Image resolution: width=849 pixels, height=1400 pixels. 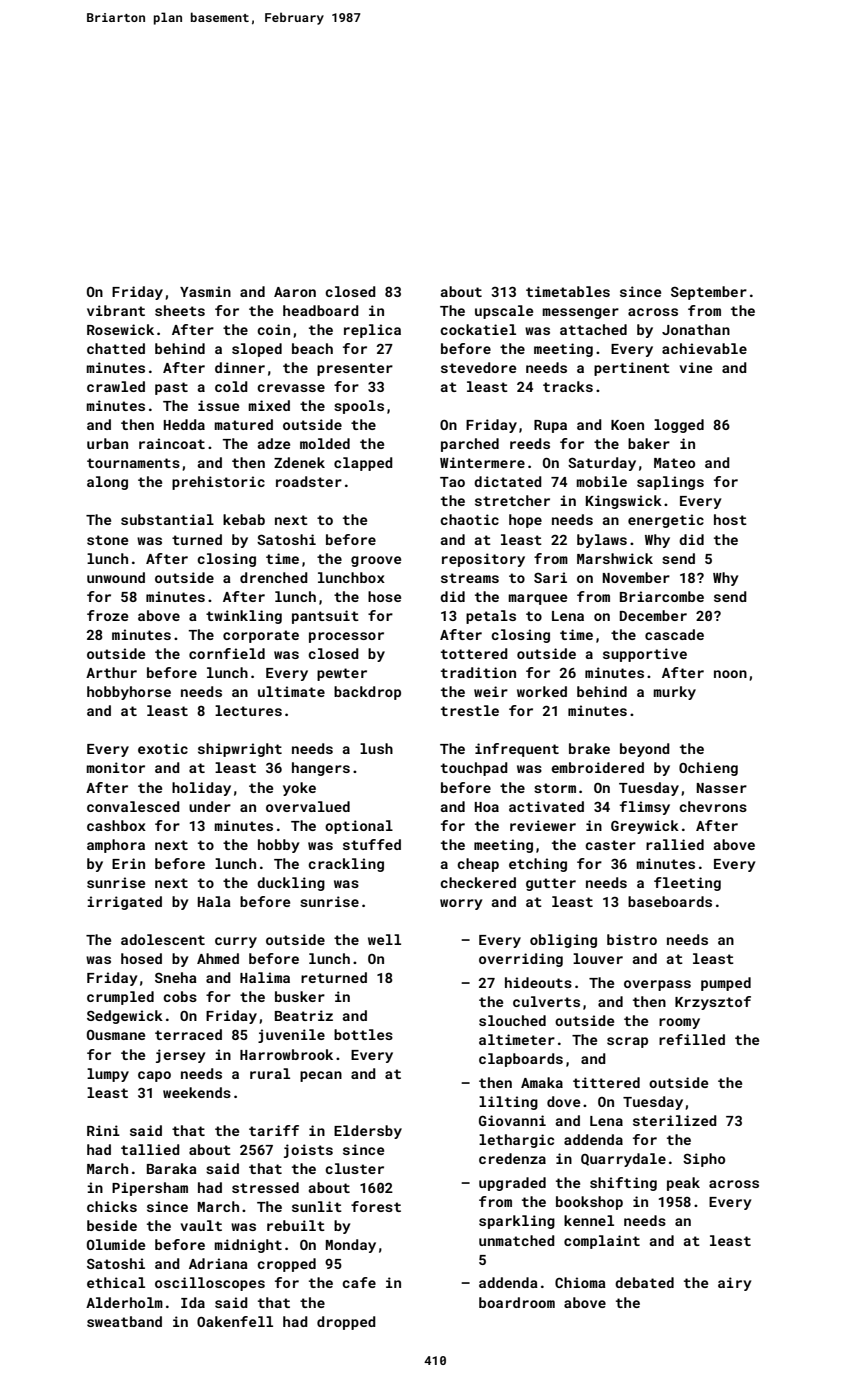 I want to click on stressed, so click(x=265, y=1187).
